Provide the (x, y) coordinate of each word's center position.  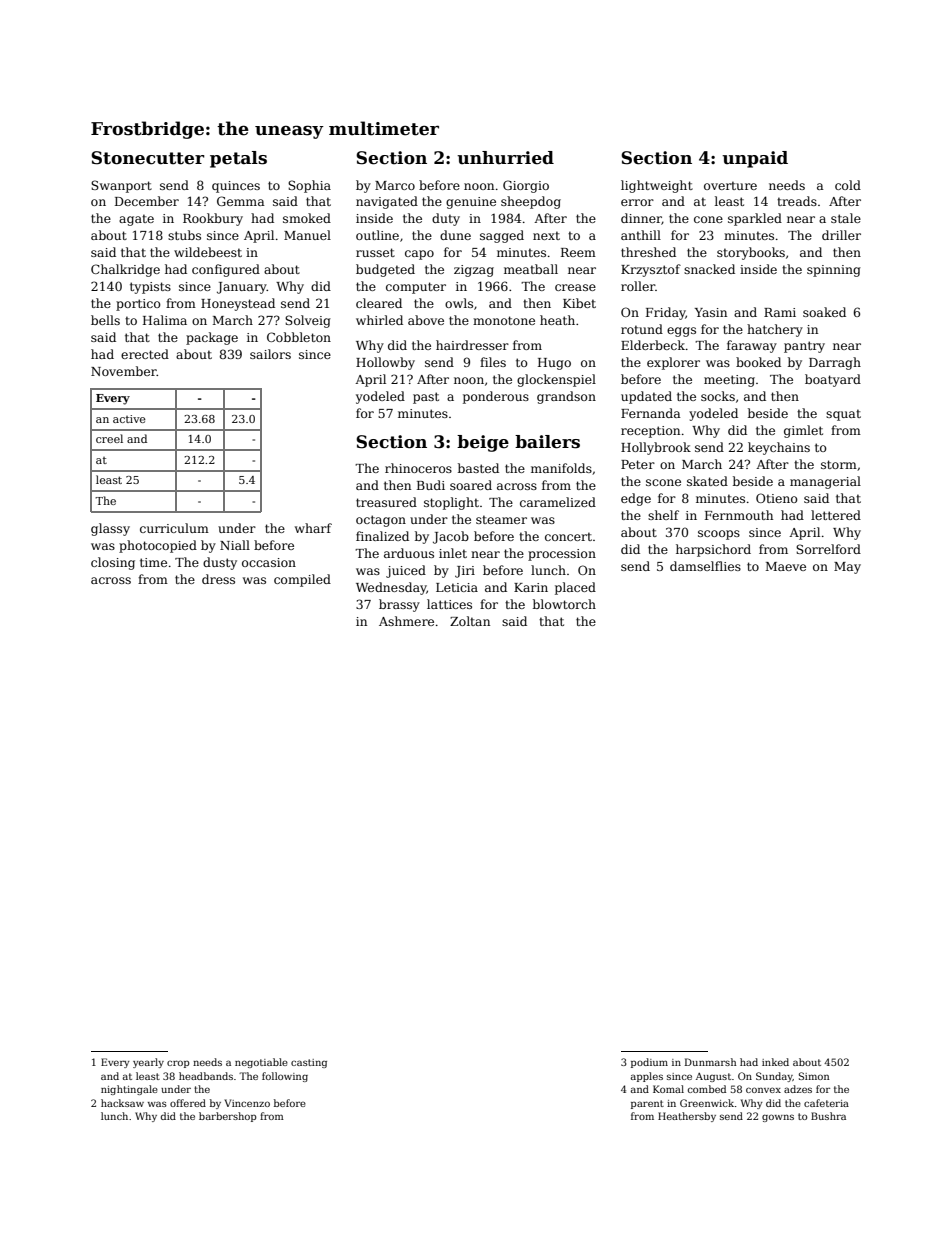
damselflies (705, 566)
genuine (471, 203)
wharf (313, 528)
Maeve (786, 566)
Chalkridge (125, 270)
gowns (778, 1118)
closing (113, 563)
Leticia (457, 587)
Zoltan (470, 621)
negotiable (261, 1063)
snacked (709, 269)
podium (649, 1063)
